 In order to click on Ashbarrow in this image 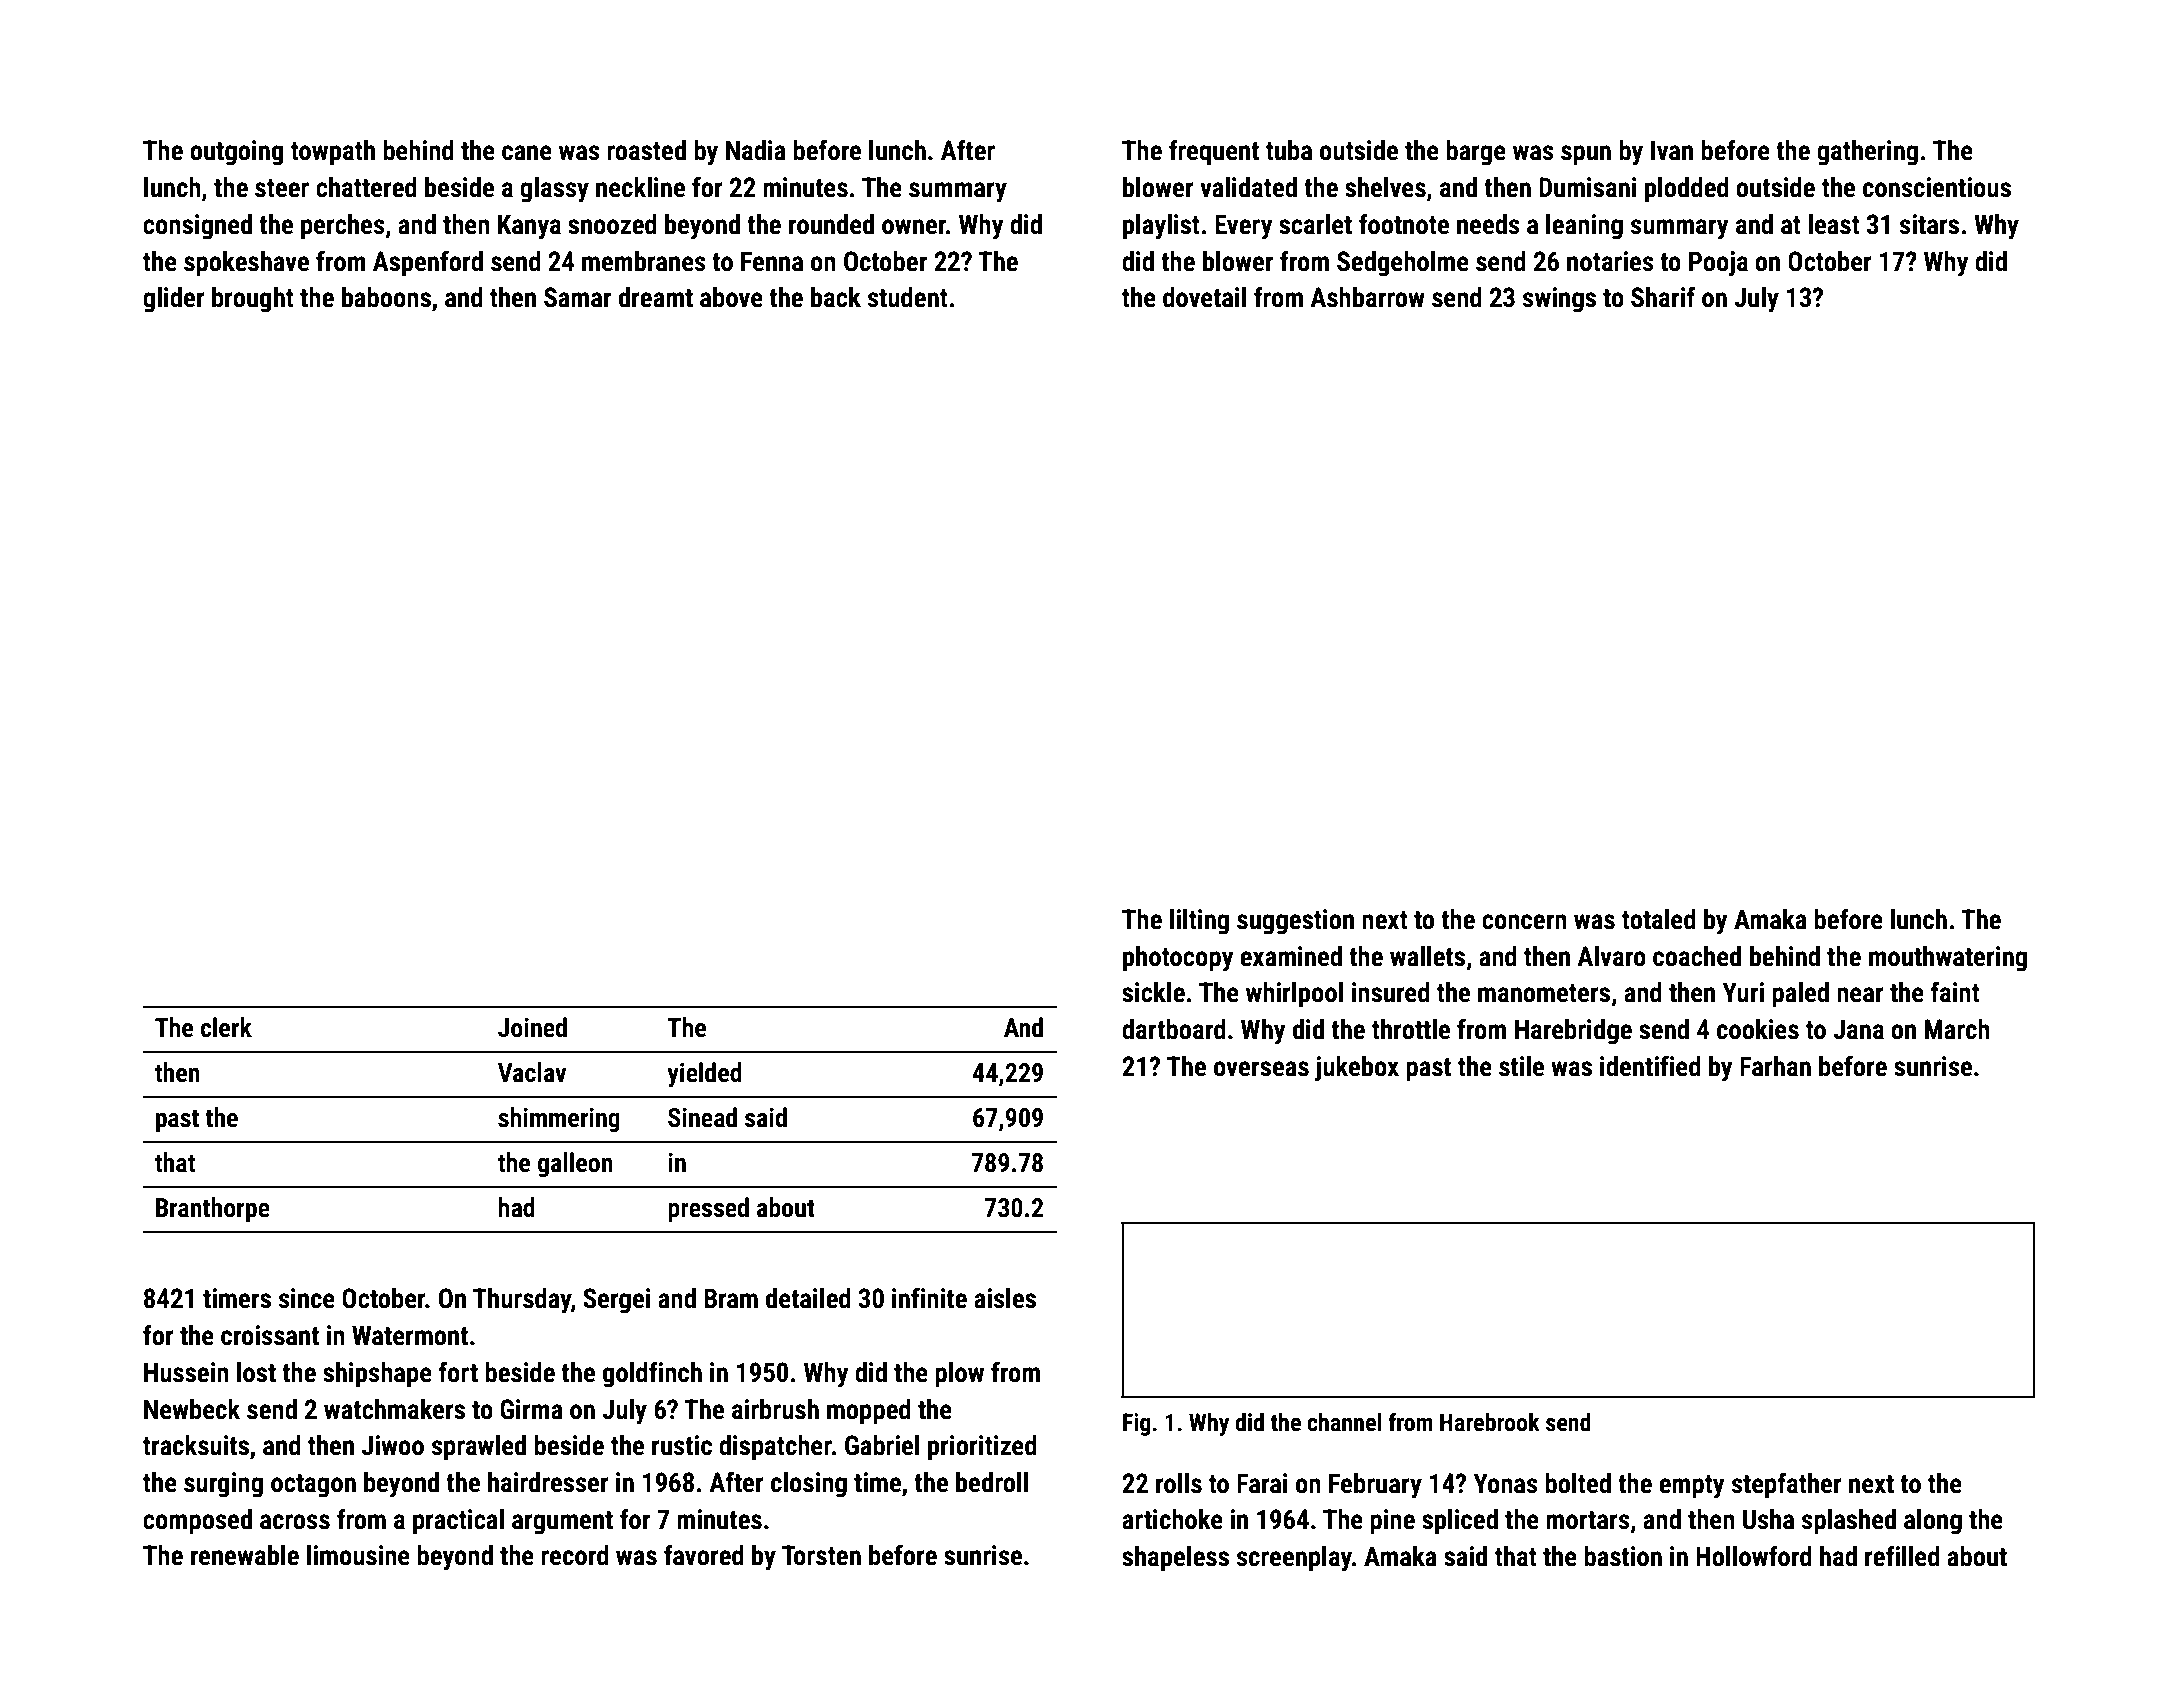, I will do `click(1367, 297)`.
